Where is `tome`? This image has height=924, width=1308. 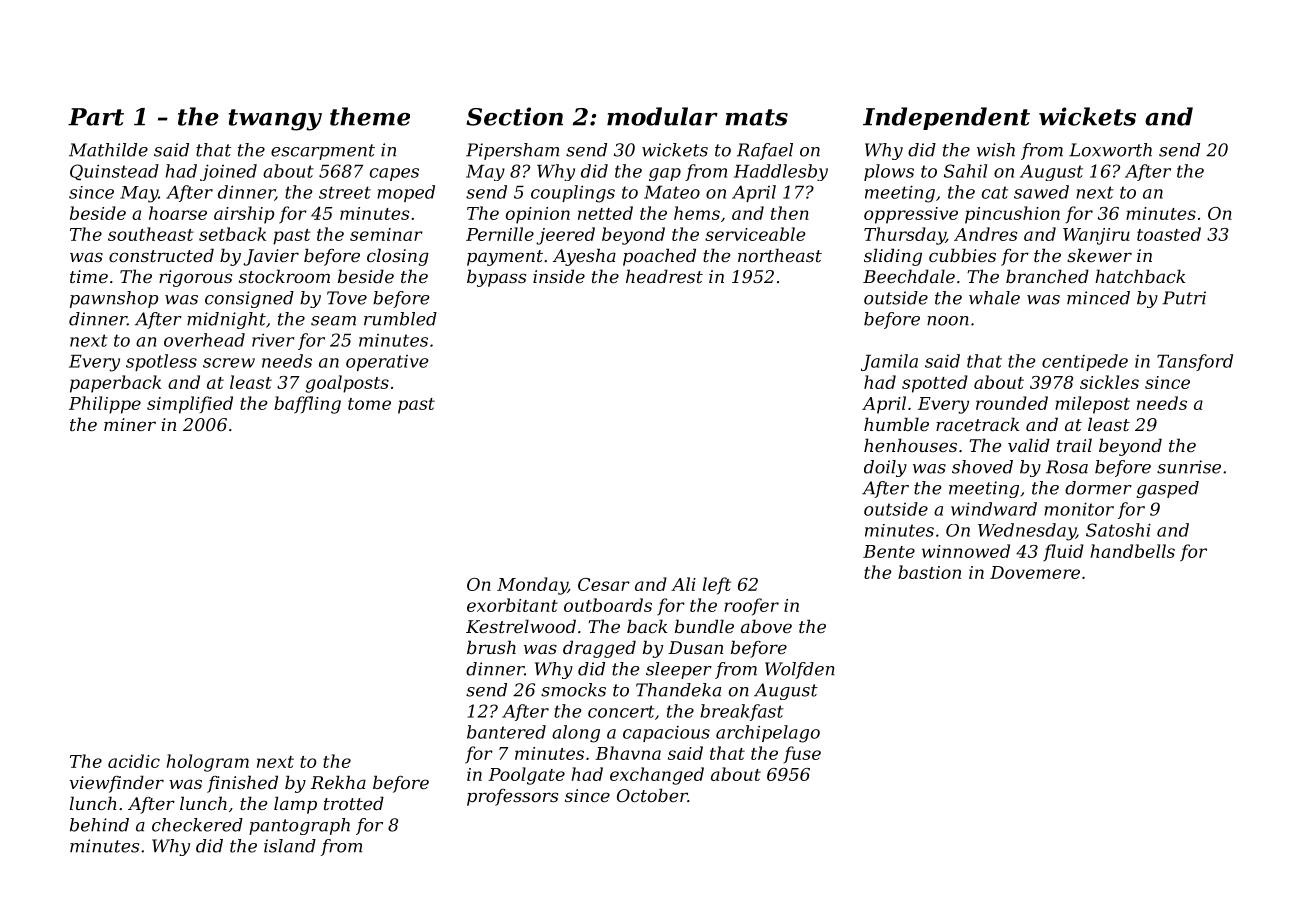 tome is located at coordinates (369, 404).
